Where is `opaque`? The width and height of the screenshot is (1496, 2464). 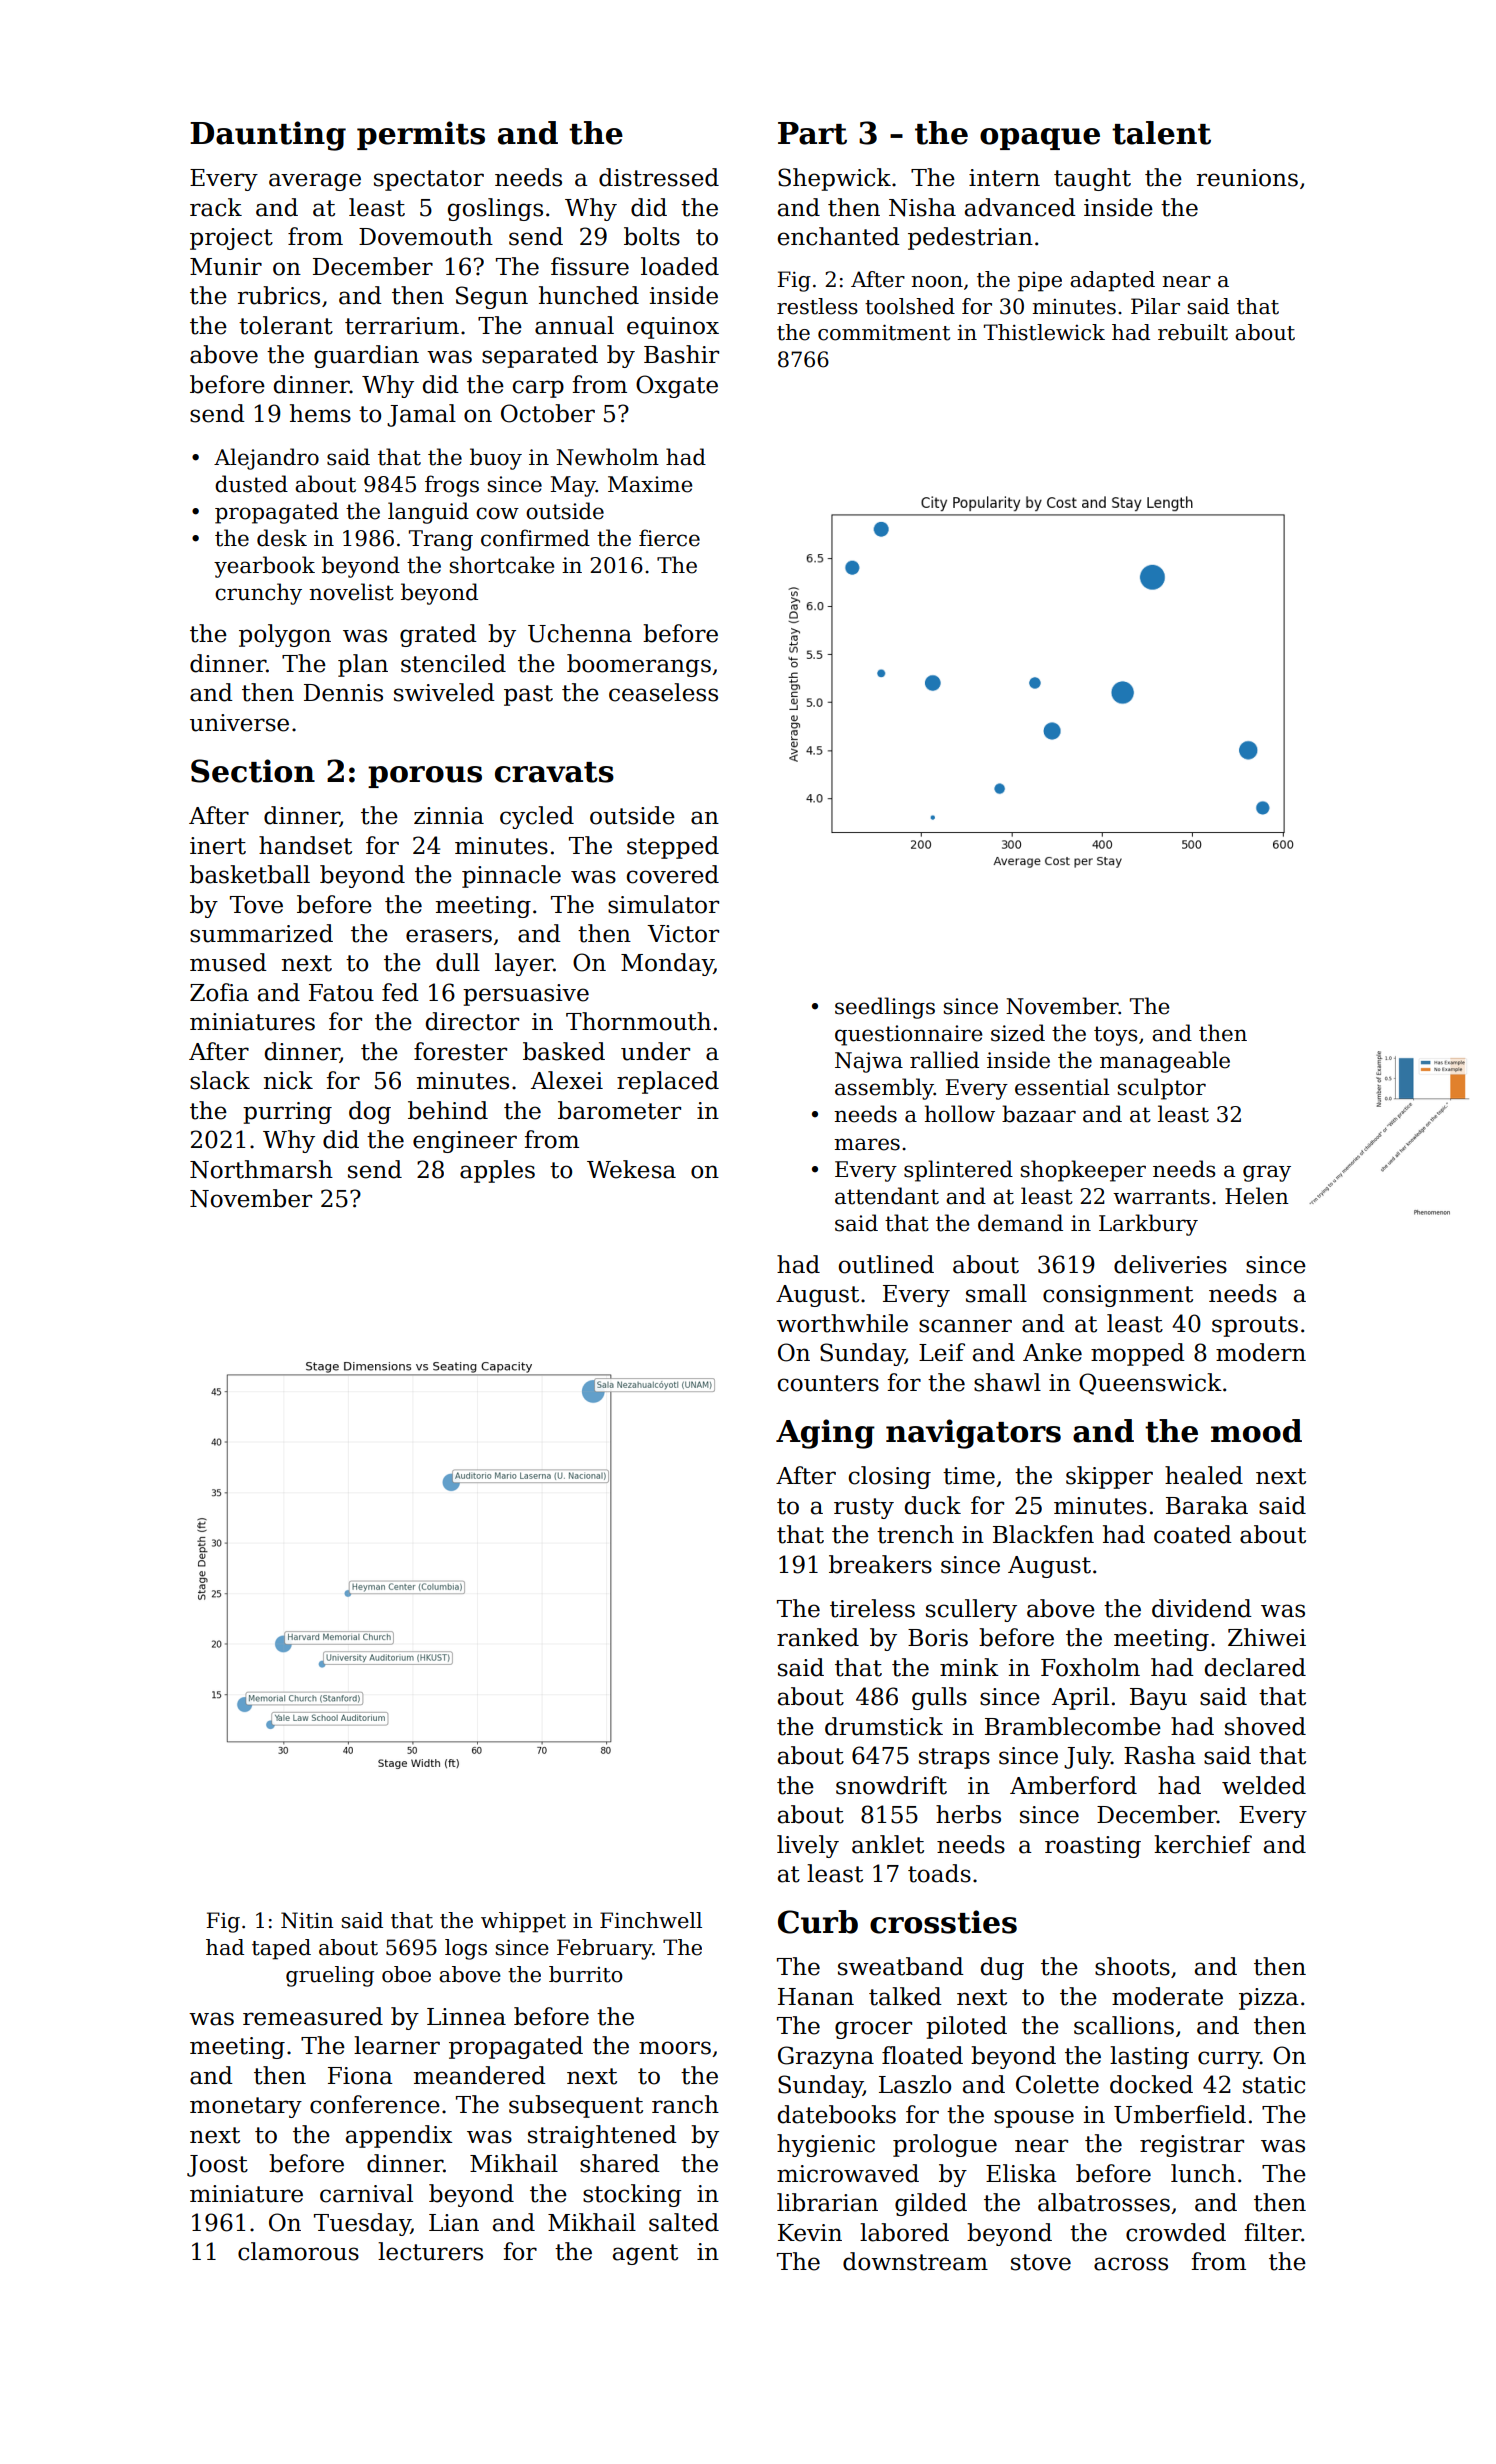 opaque is located at coordinates (1040, 139).
